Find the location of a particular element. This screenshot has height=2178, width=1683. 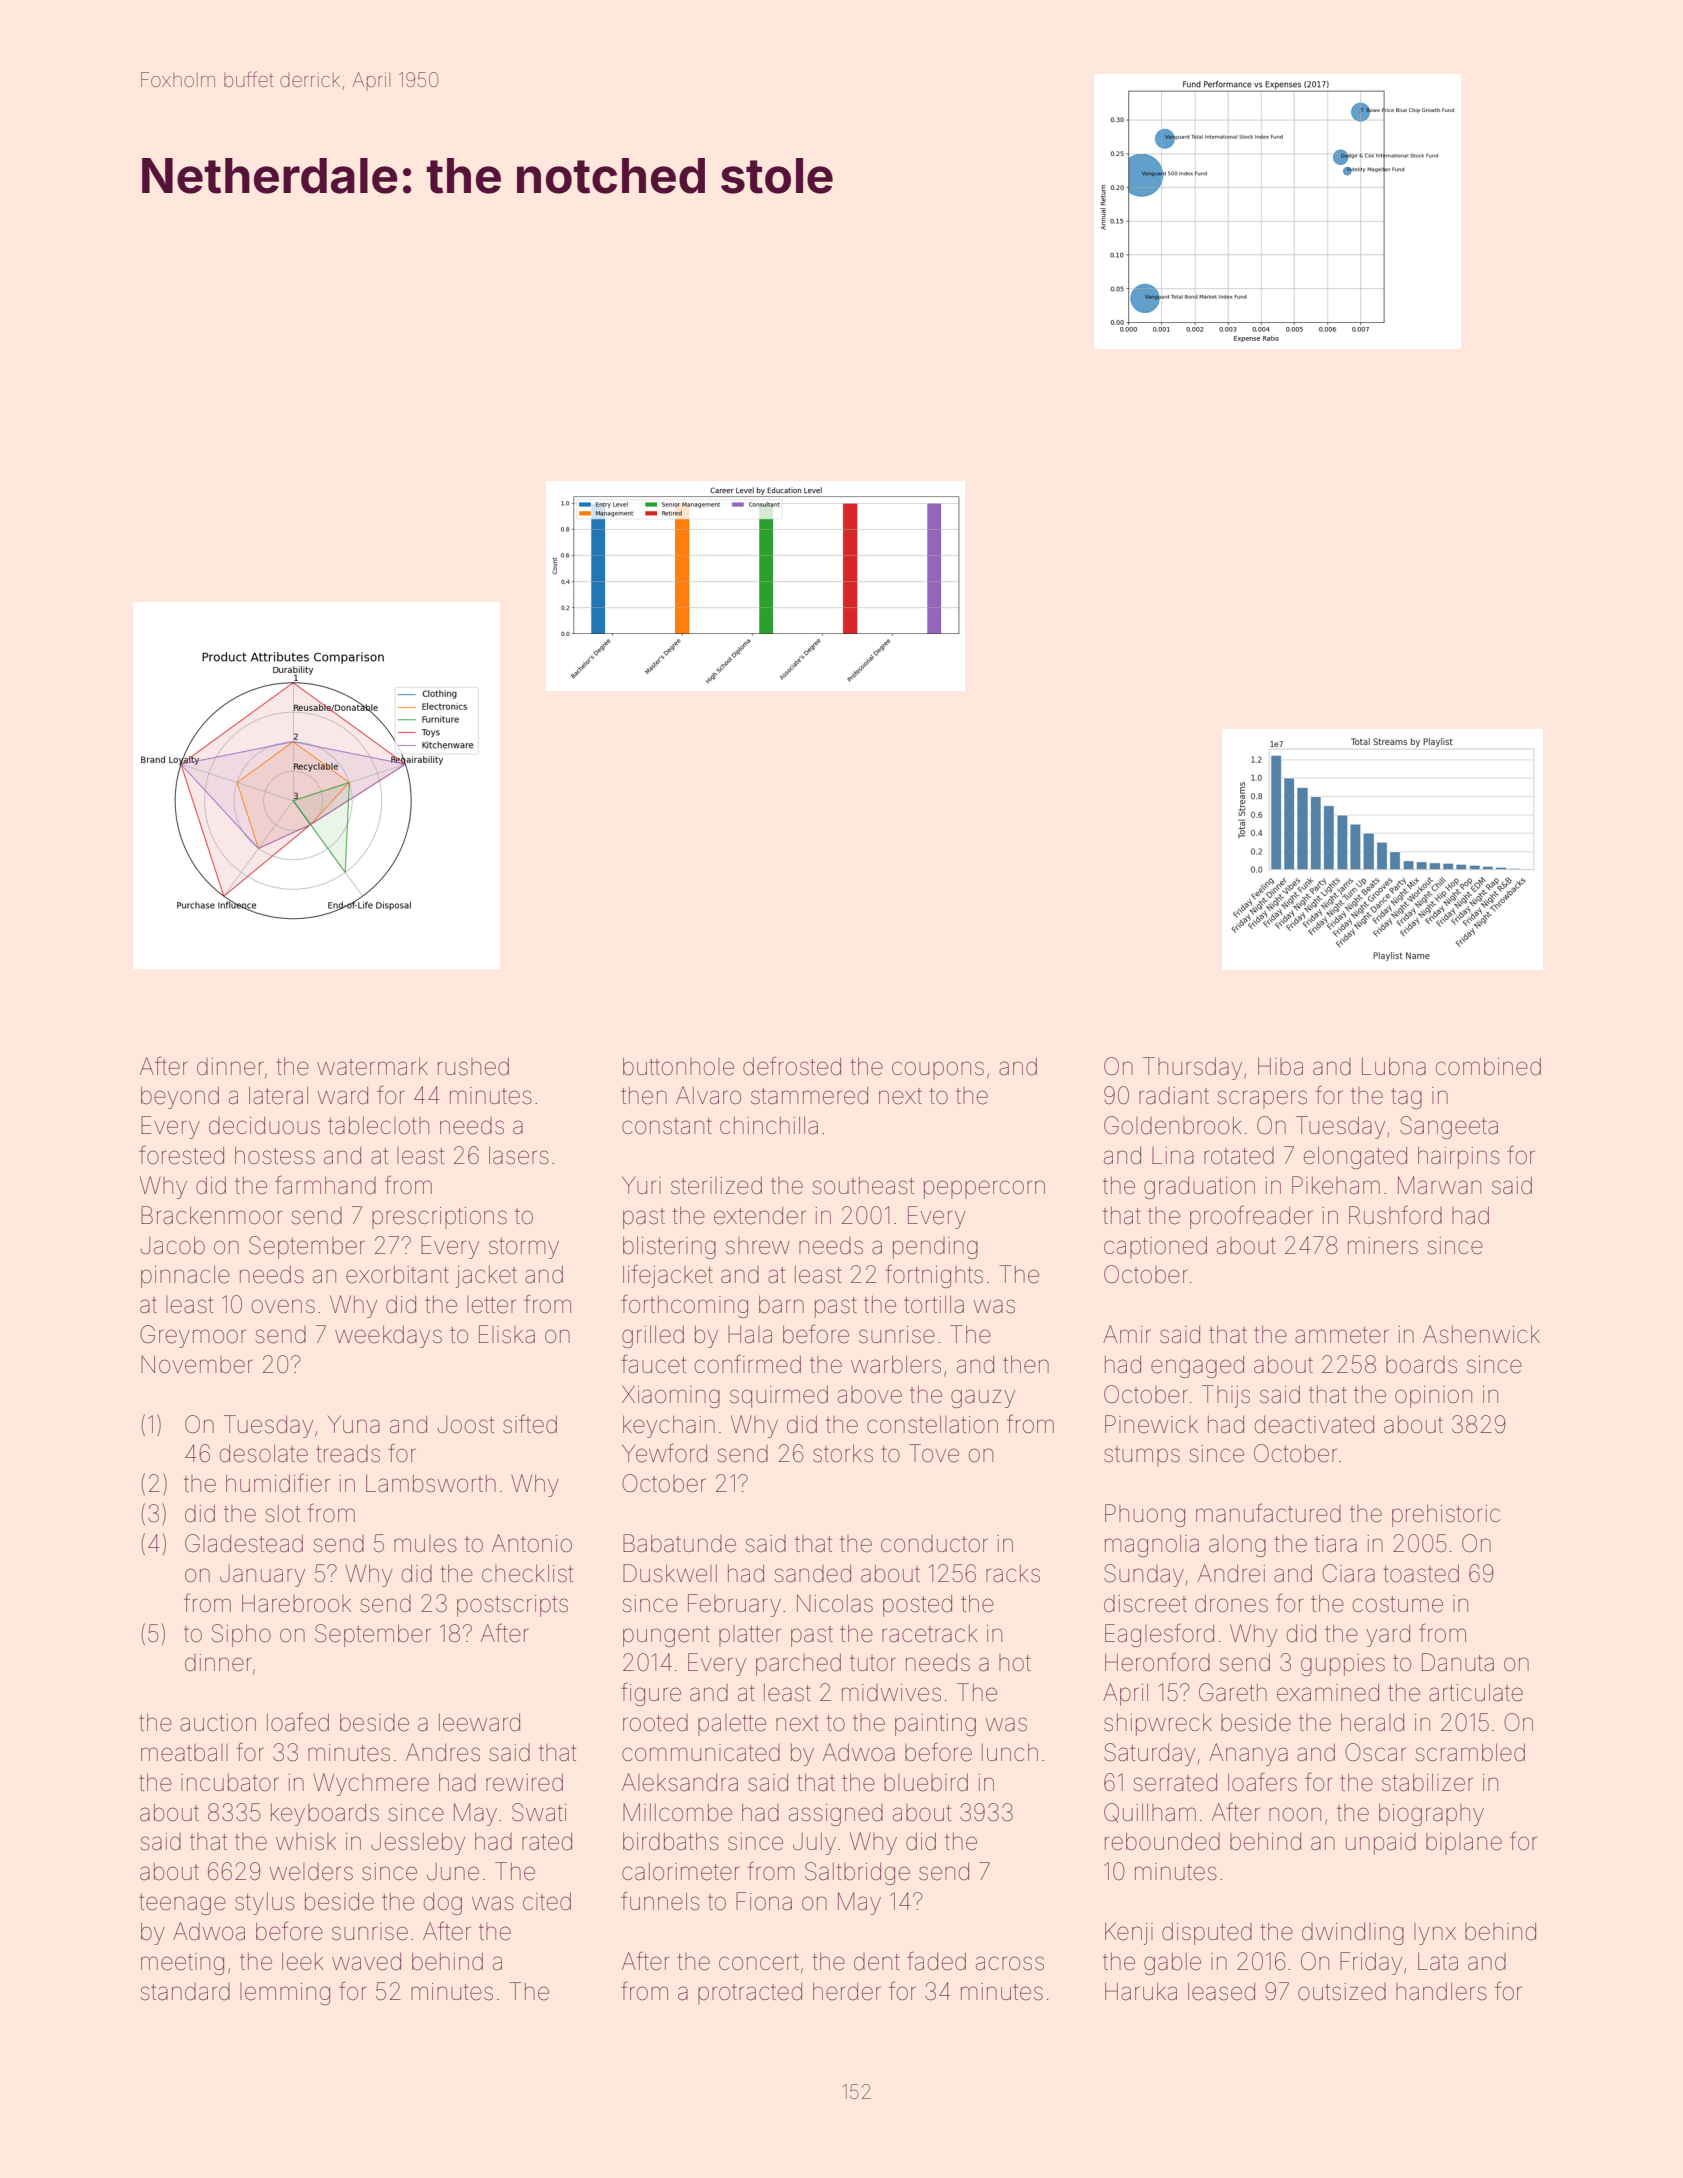

Hiba is located at coordinates (1280, 1066).
